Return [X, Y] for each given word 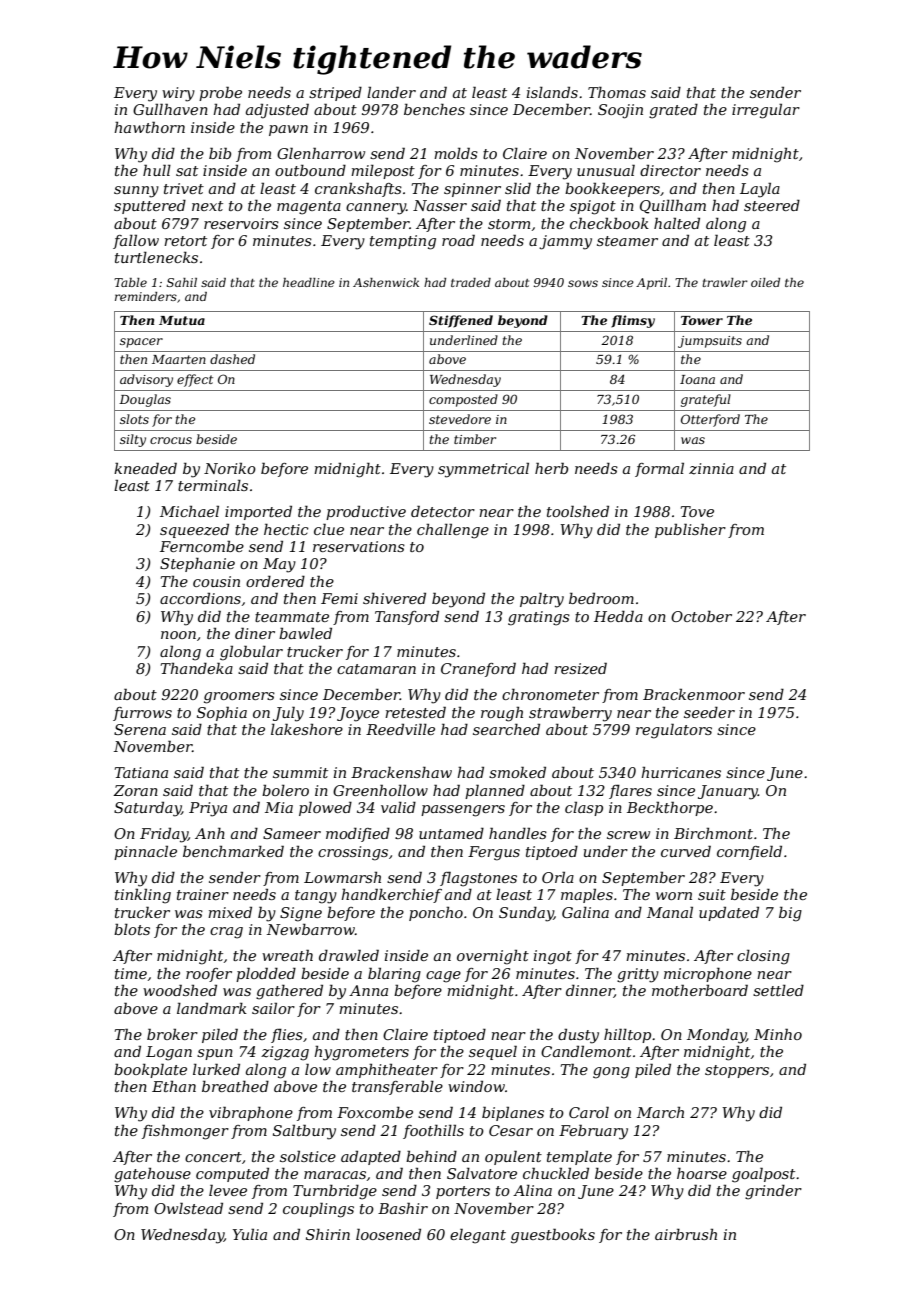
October [701, 616]
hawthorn [149, 127]
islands [552, 92]
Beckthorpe [670, 808]
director [670, 170]
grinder [773, 1192]
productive [366, 513]
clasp [584, 808]
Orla [558, 877]
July [288, 714]
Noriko [230, 468]
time [131, 973]
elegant [478, 1236]
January [728, 792]
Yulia [250, 1234]
